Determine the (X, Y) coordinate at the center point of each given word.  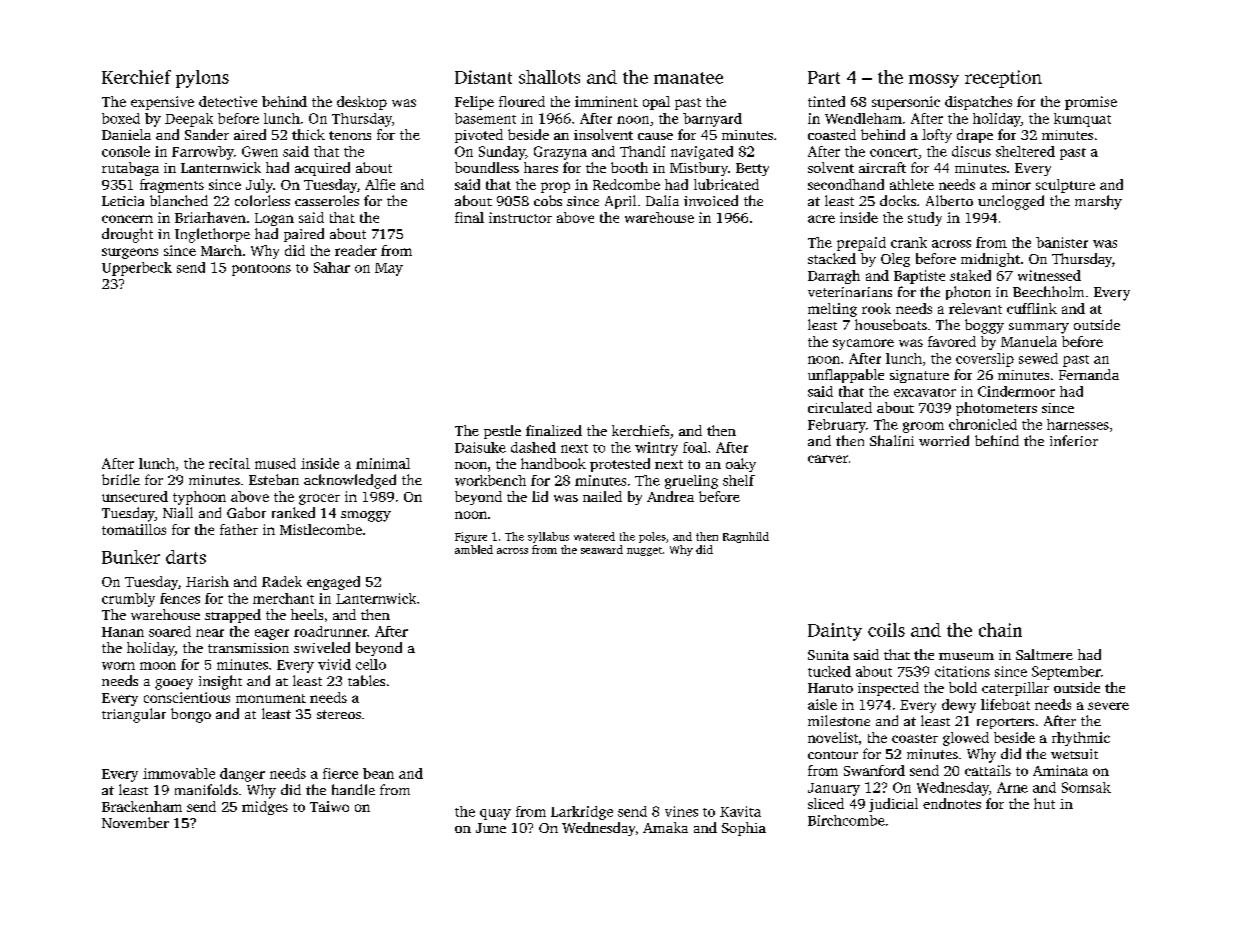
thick (308, 134)
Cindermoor (1016, 391)
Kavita (740, 811)
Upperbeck (137, 269)
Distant (483, 77)
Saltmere (1044, 654)
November (135, 822)
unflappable (846, 376)
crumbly (128, 600)
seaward (602, 549)
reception (1003, 79)
